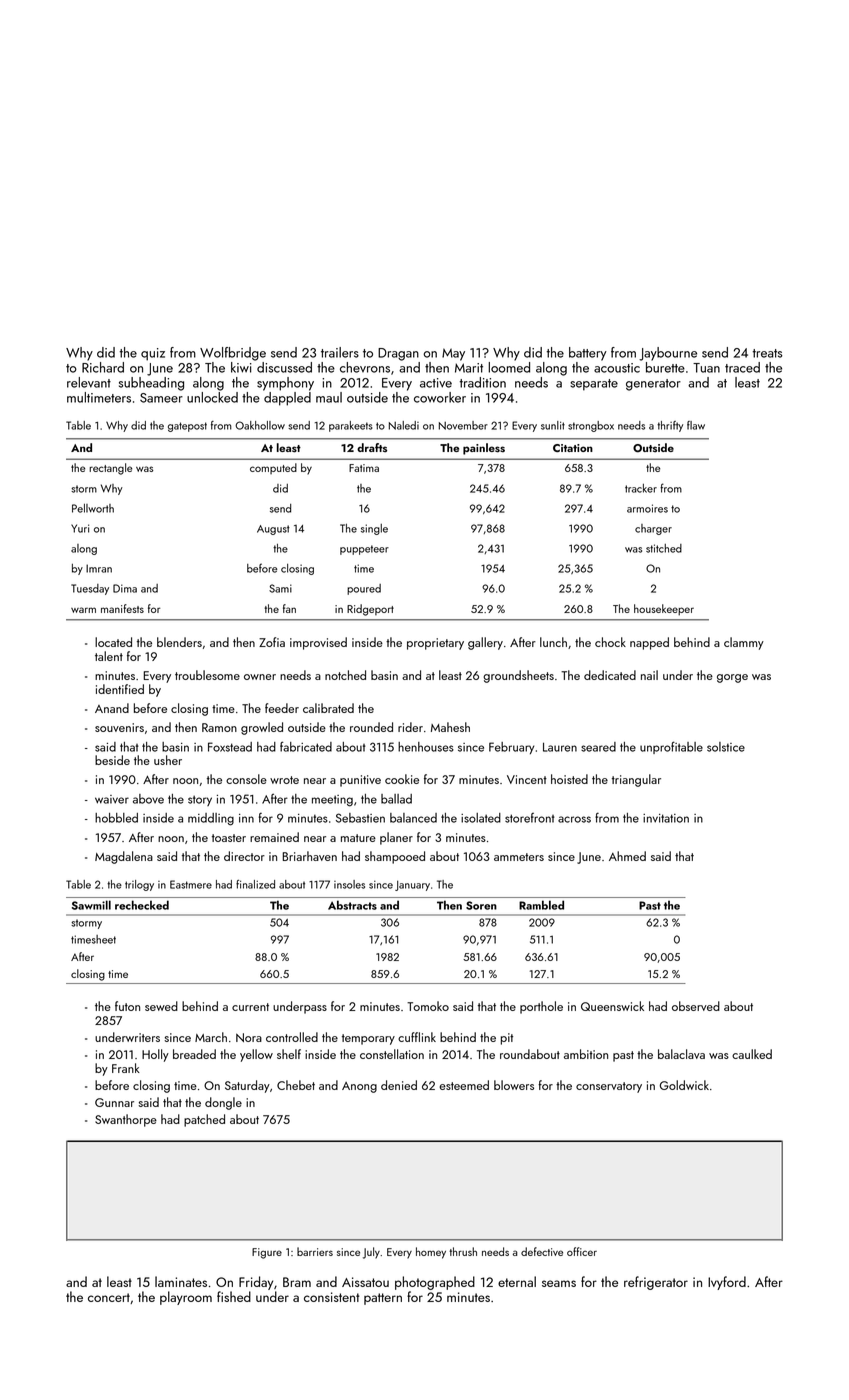 This screenshot has width=849, height=1400. Describe the element at coordinates (153, 354) in the screenshot. I see `quiz` at that location.
